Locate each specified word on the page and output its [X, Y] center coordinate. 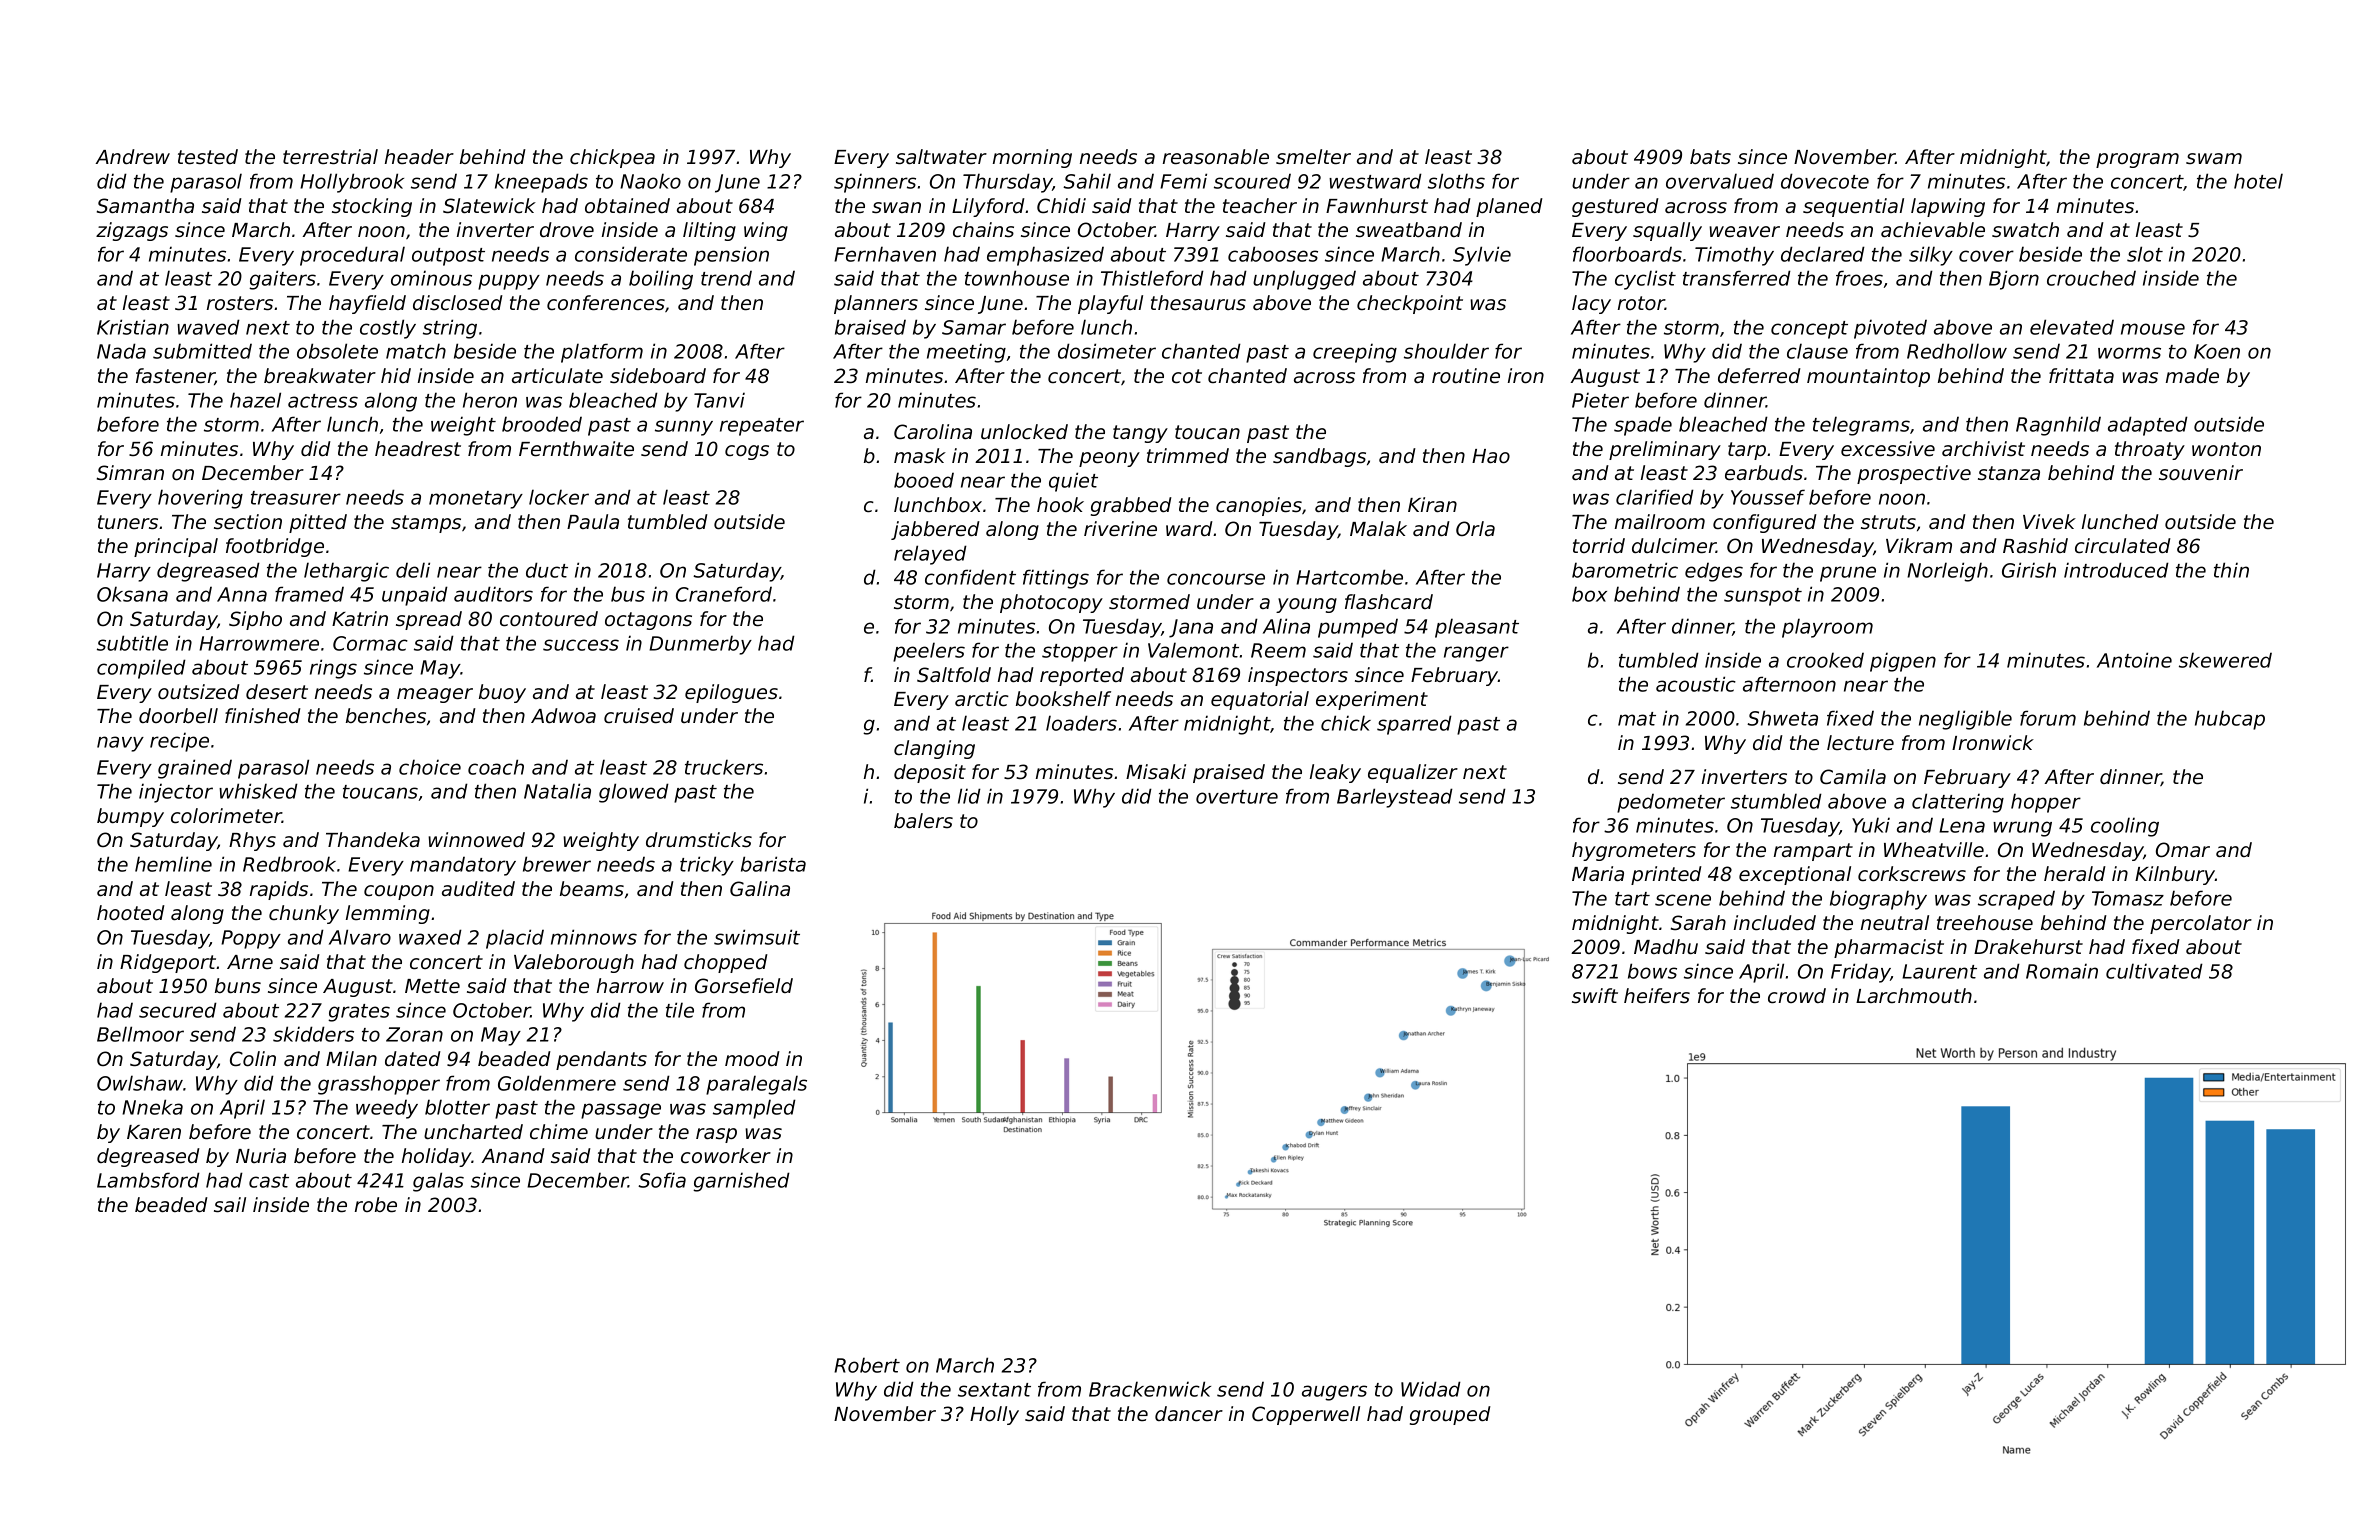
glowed [634, 793]
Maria [1598, 874]
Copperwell [1306, 1415]
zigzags [132, 231]
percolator [2201, 924]
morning [1032, 158]
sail [230, 1205]
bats [1710, 157]
